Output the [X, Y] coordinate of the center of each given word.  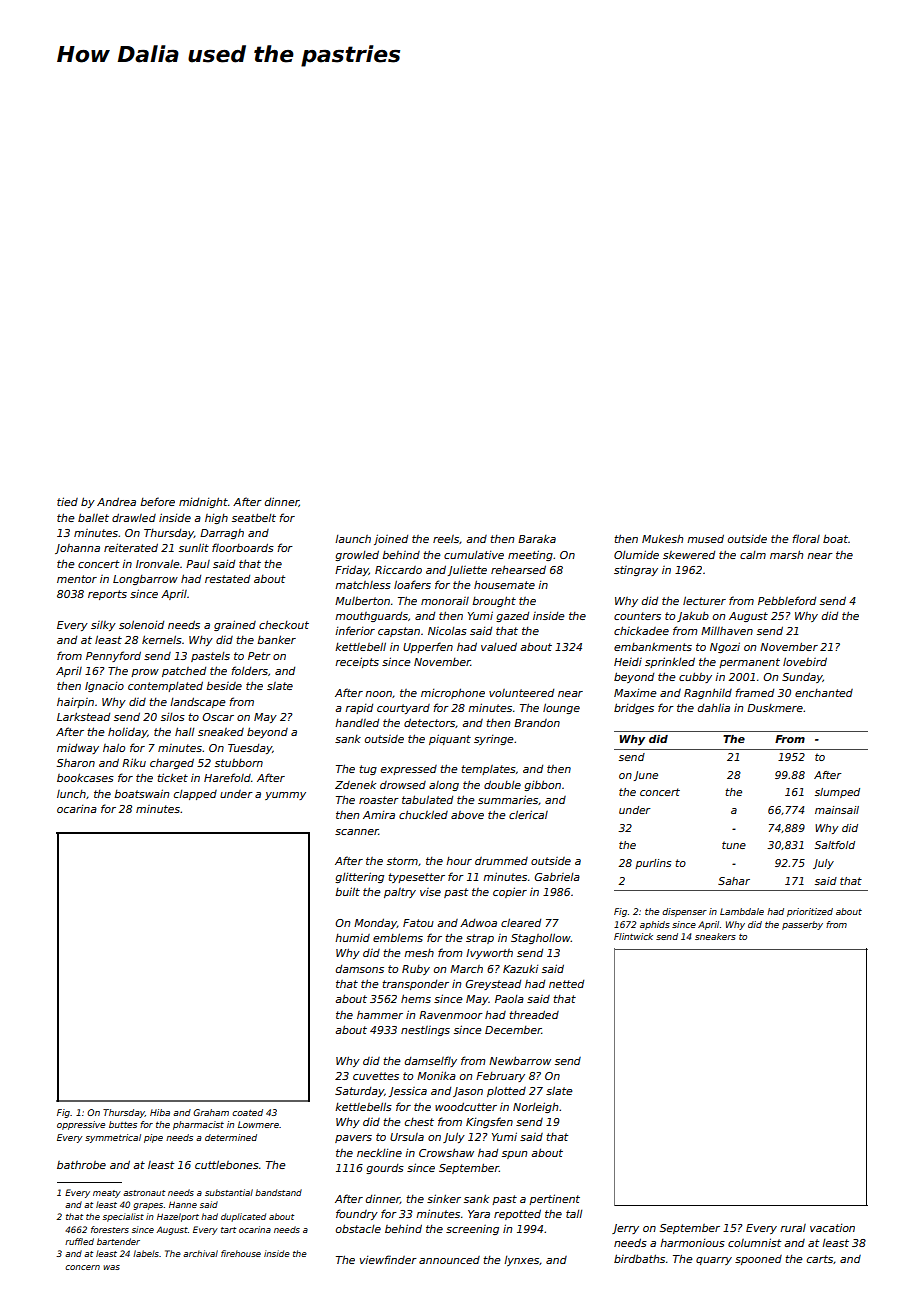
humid [352, 938]
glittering [359, 877]
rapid [359, 709]
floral [806, 538]
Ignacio [104, 687]
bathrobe [81, 1165]
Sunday [802, 677]
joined [391, 539]
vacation [832, 1228]
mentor [77, 579]
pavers [353, 1139]
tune [734, 845]
